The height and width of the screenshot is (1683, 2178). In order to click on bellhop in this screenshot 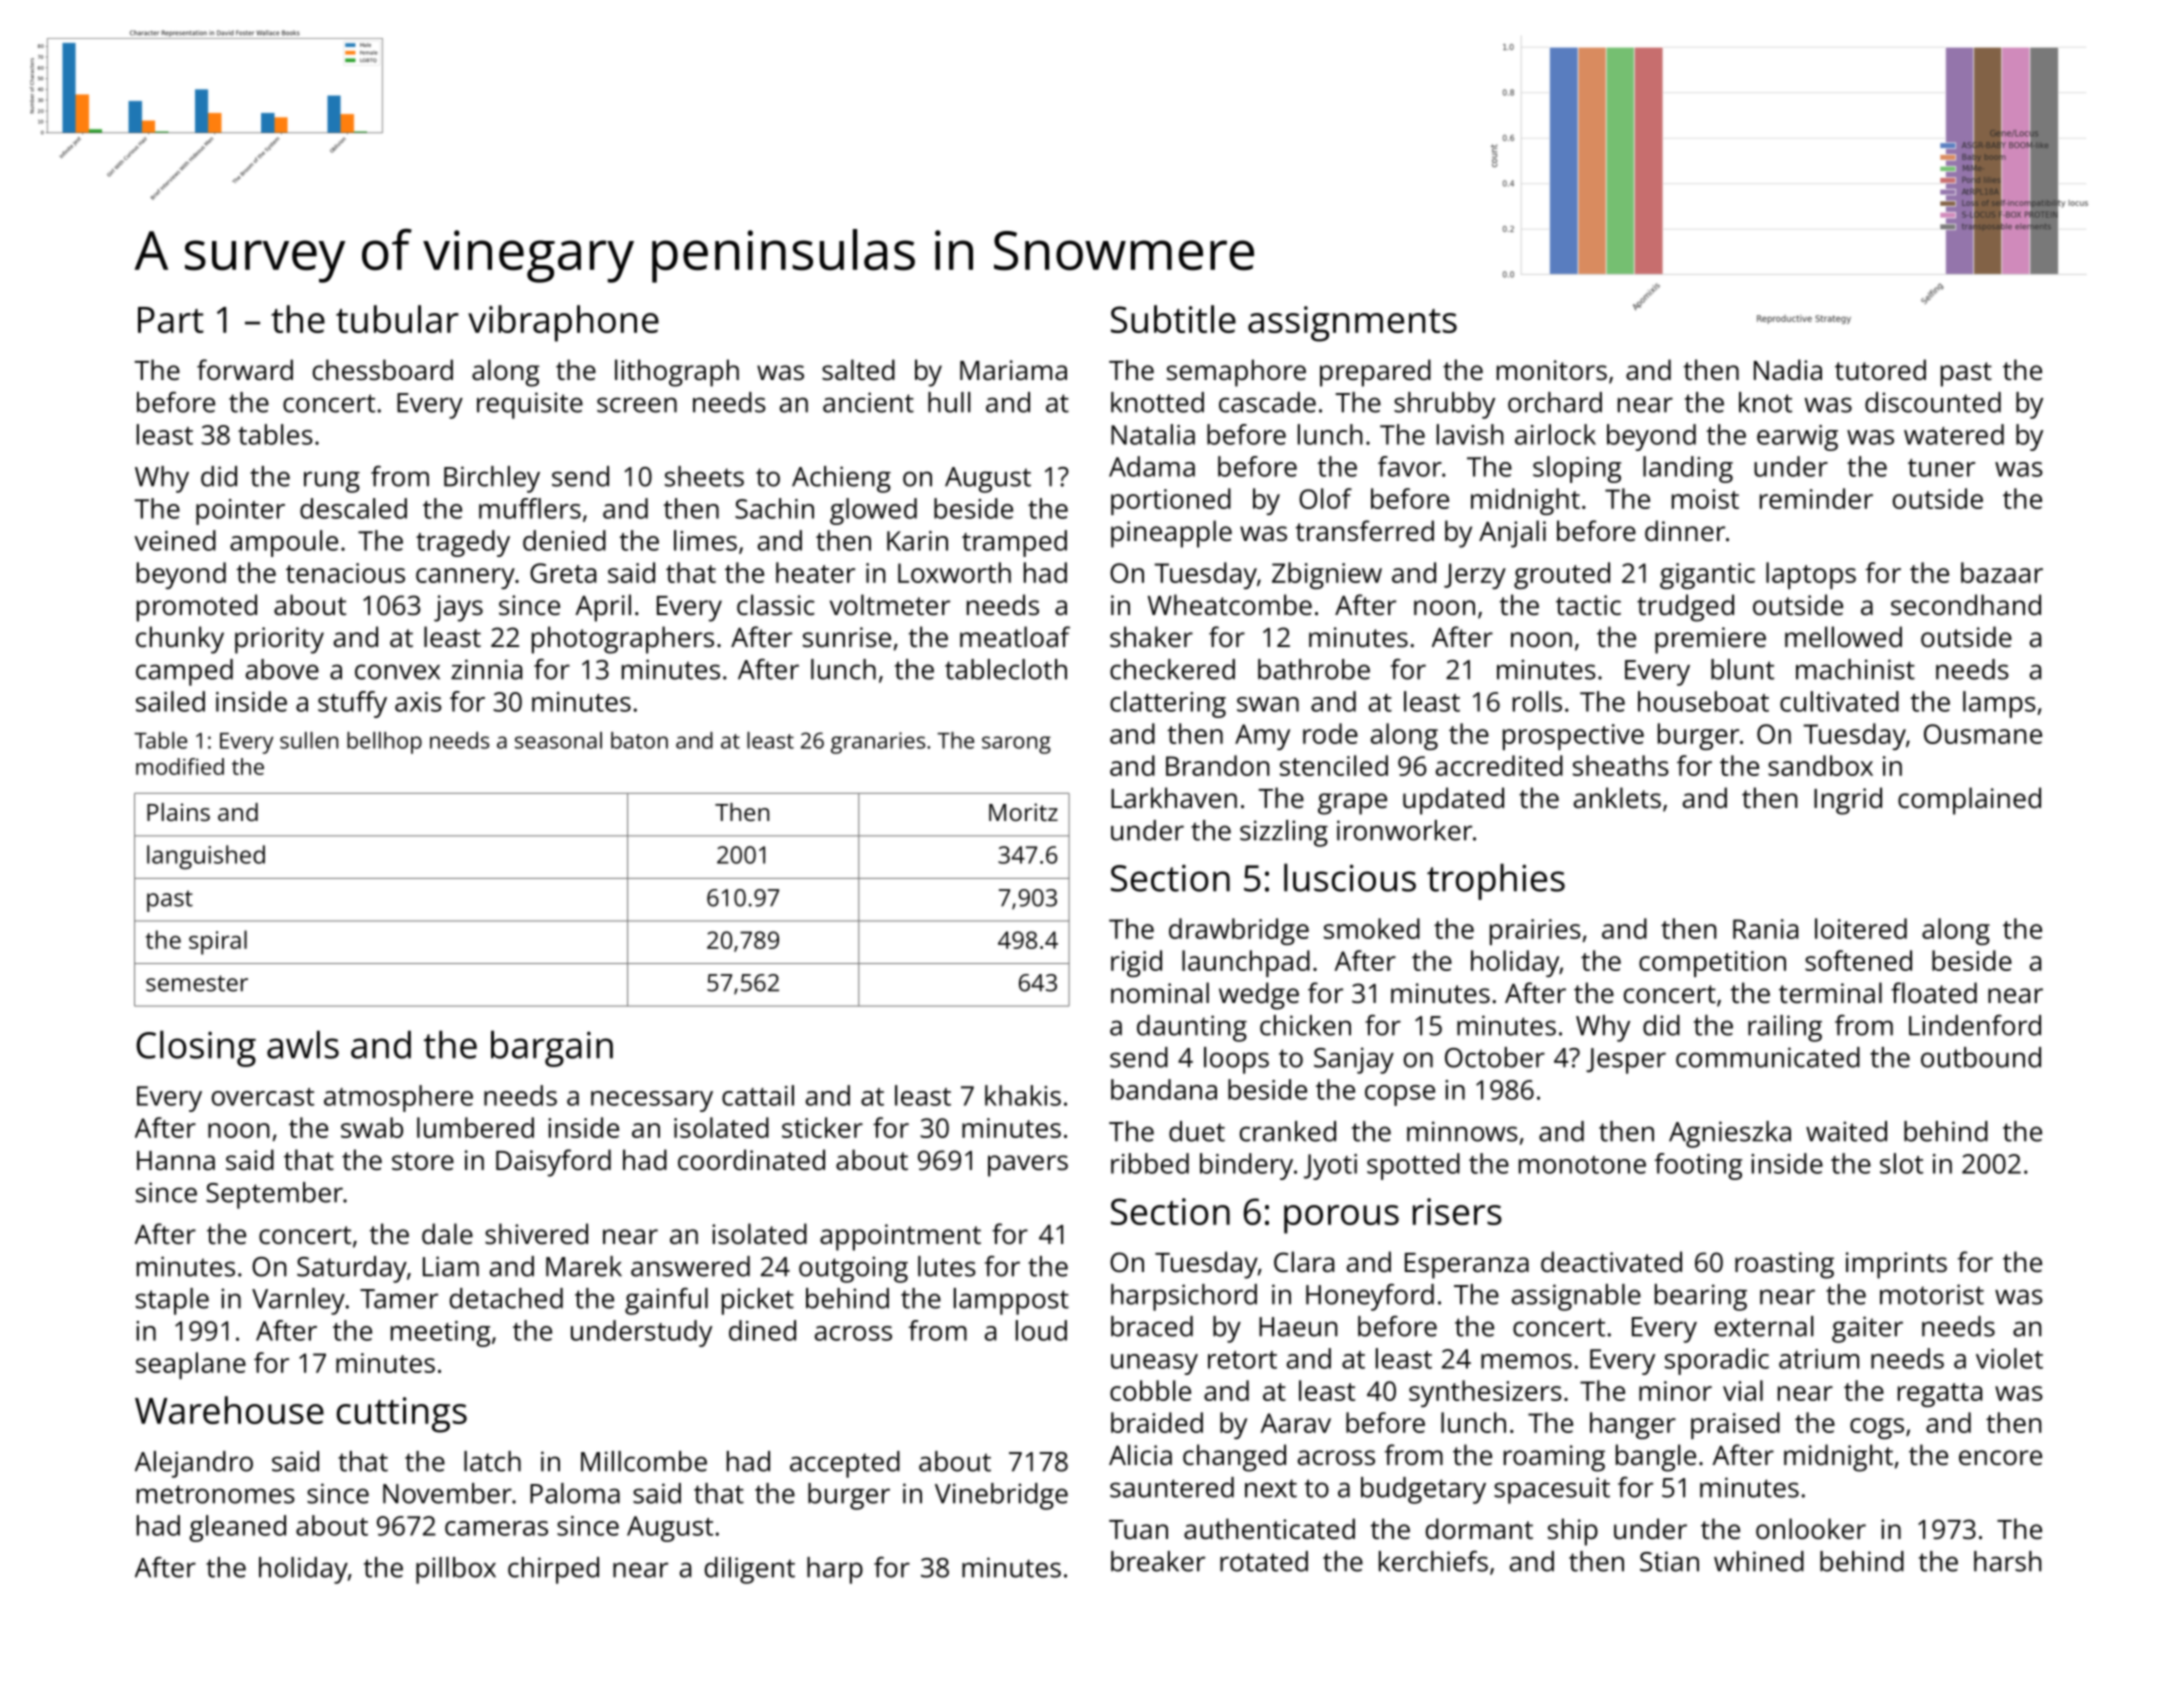, I will do `click(384, 743)`.
